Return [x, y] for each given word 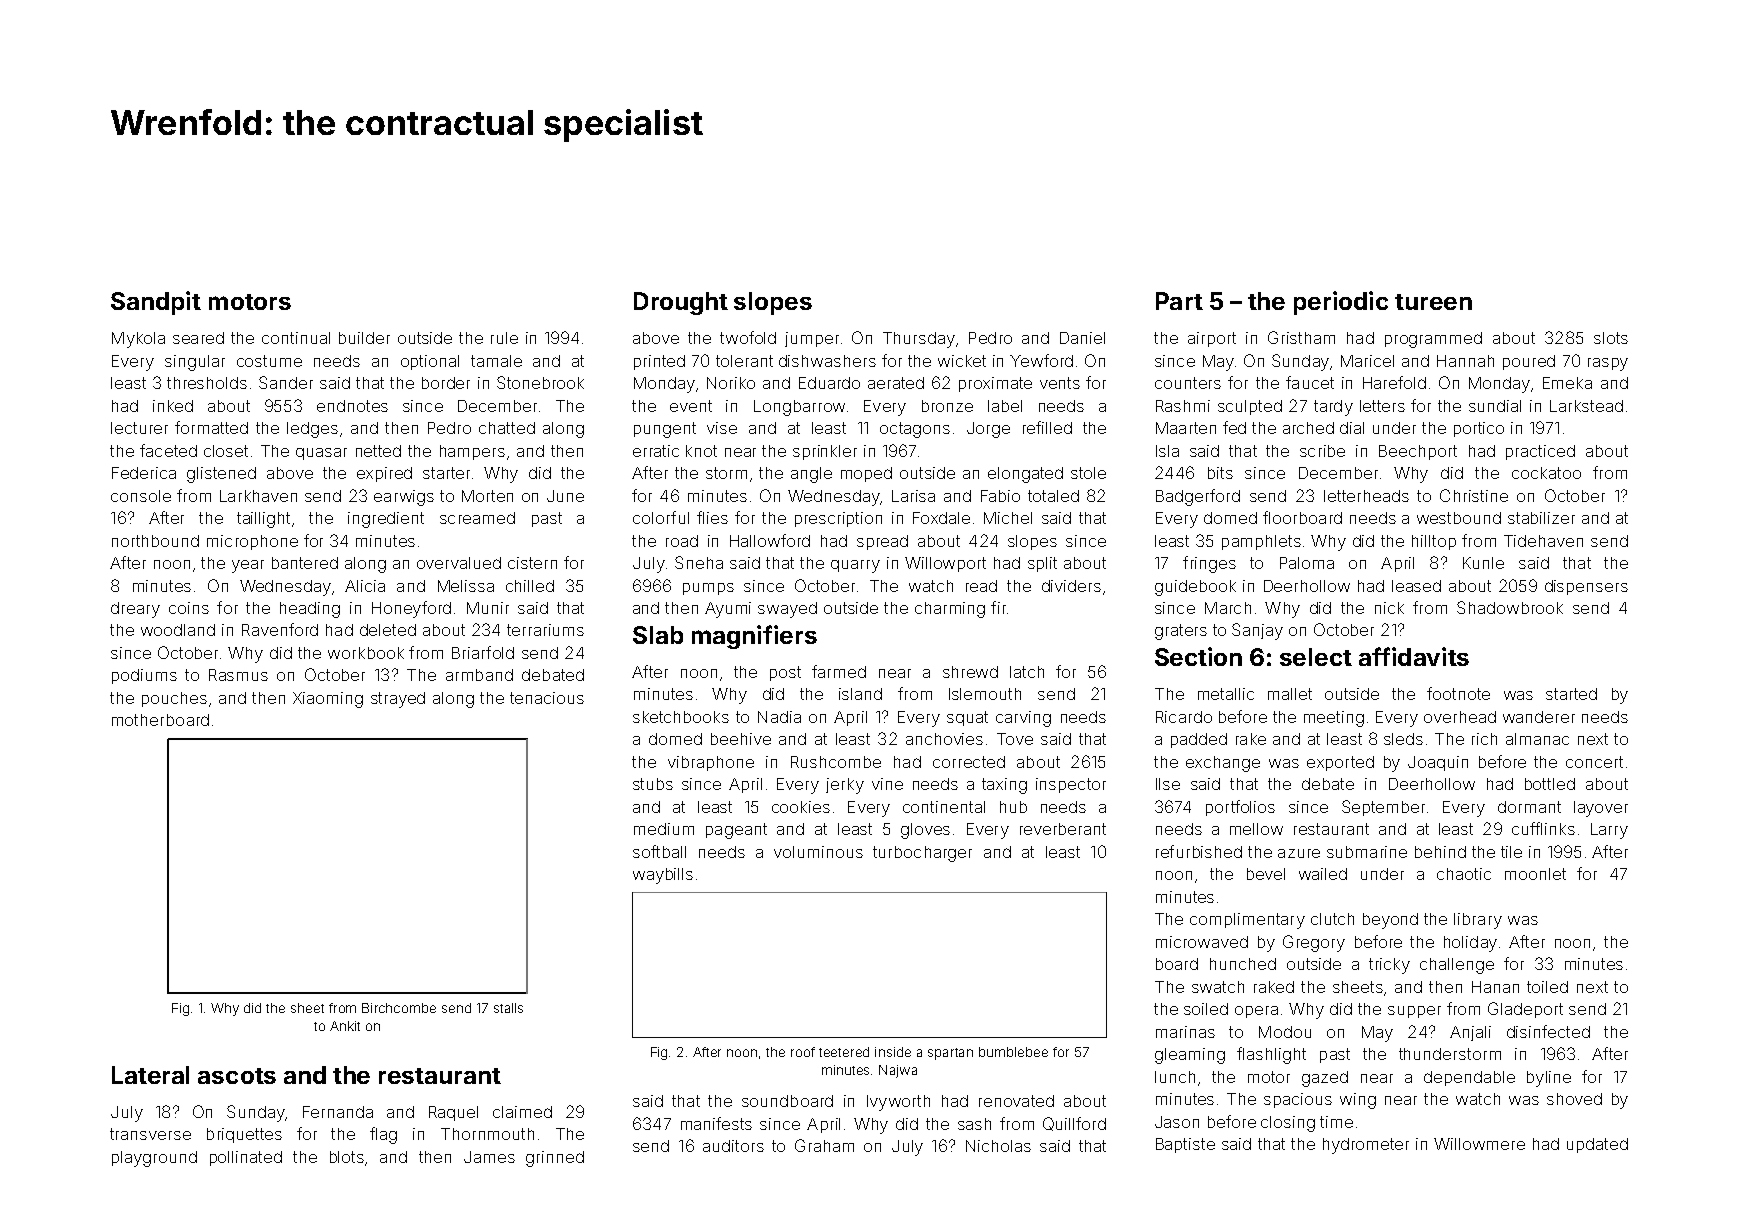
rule [504, 338]
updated [1597, 1145]
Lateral [150, 1075]
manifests [716, 1123]
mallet [1290, 694]
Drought [681, 303]
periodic [1341, 303]
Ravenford [280, 629]
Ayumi [728, 610]
